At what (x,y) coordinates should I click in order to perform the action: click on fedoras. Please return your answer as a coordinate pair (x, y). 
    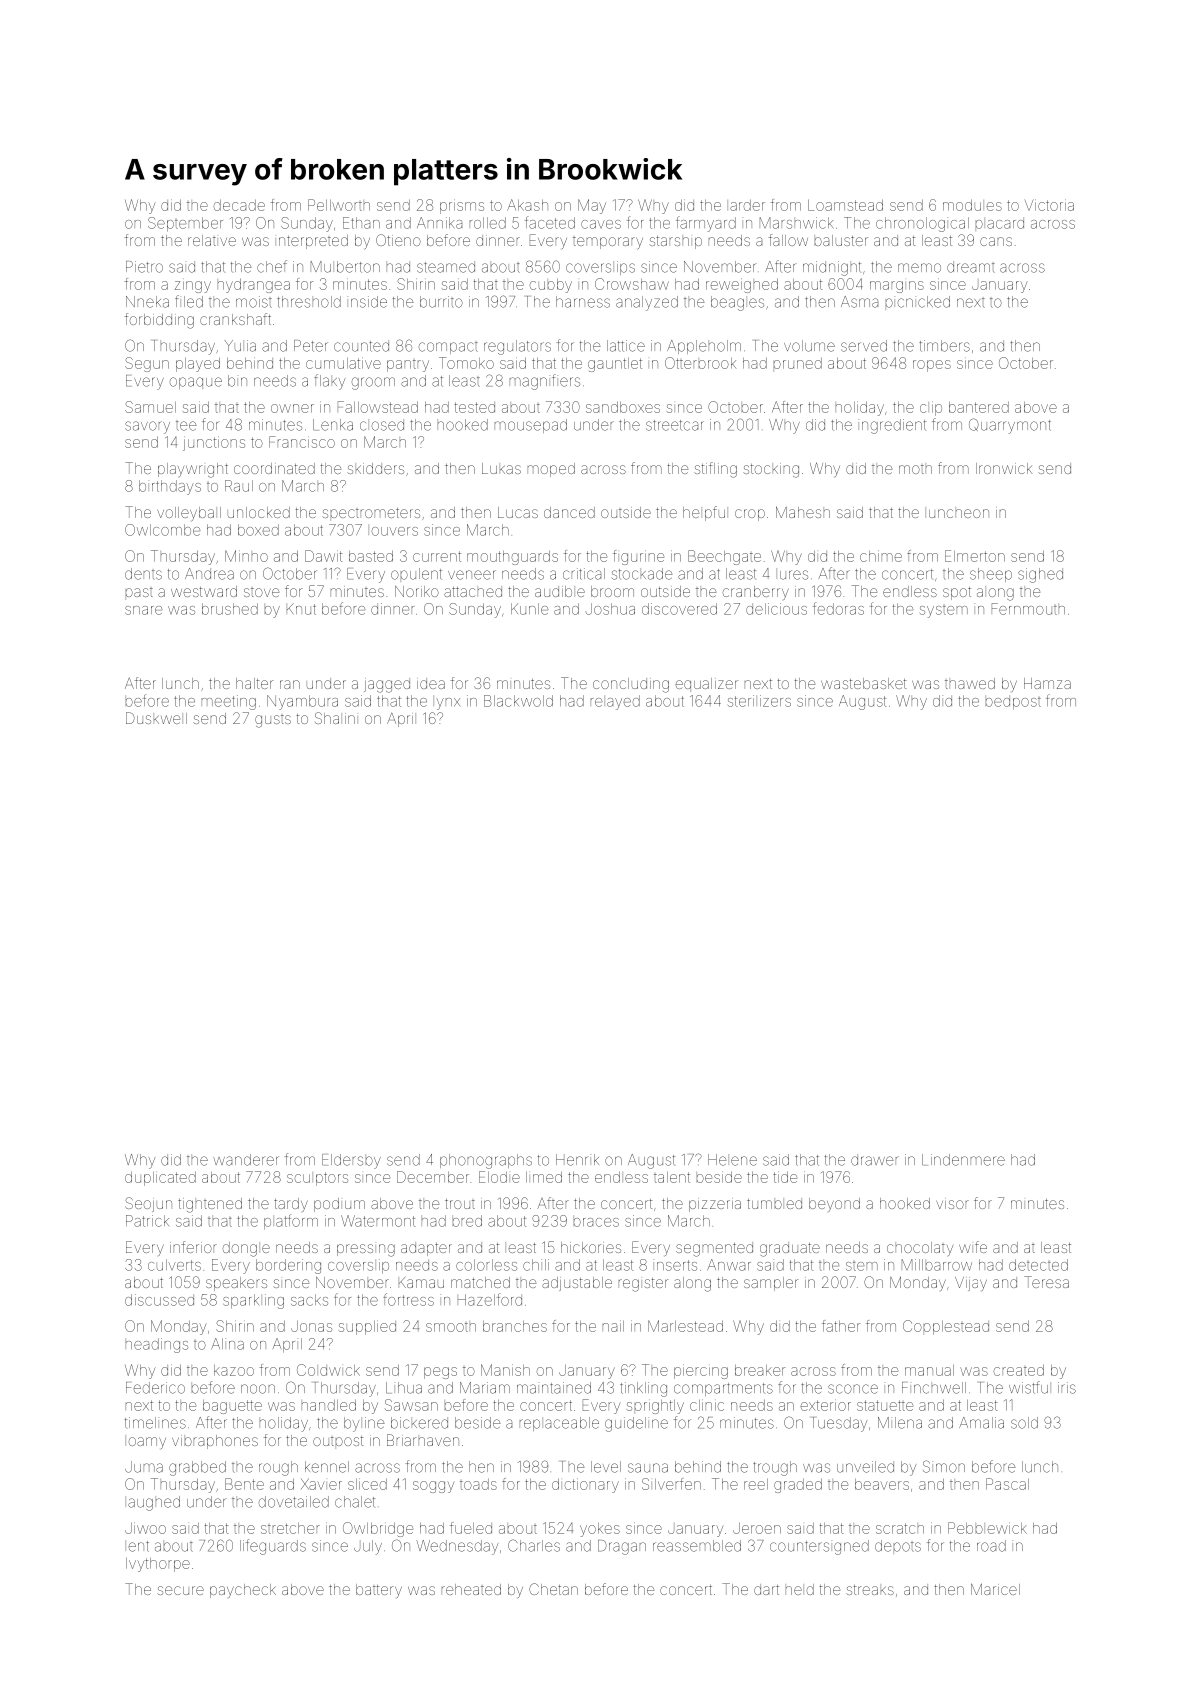
    Looking at the image, I should click on (838, 608).
